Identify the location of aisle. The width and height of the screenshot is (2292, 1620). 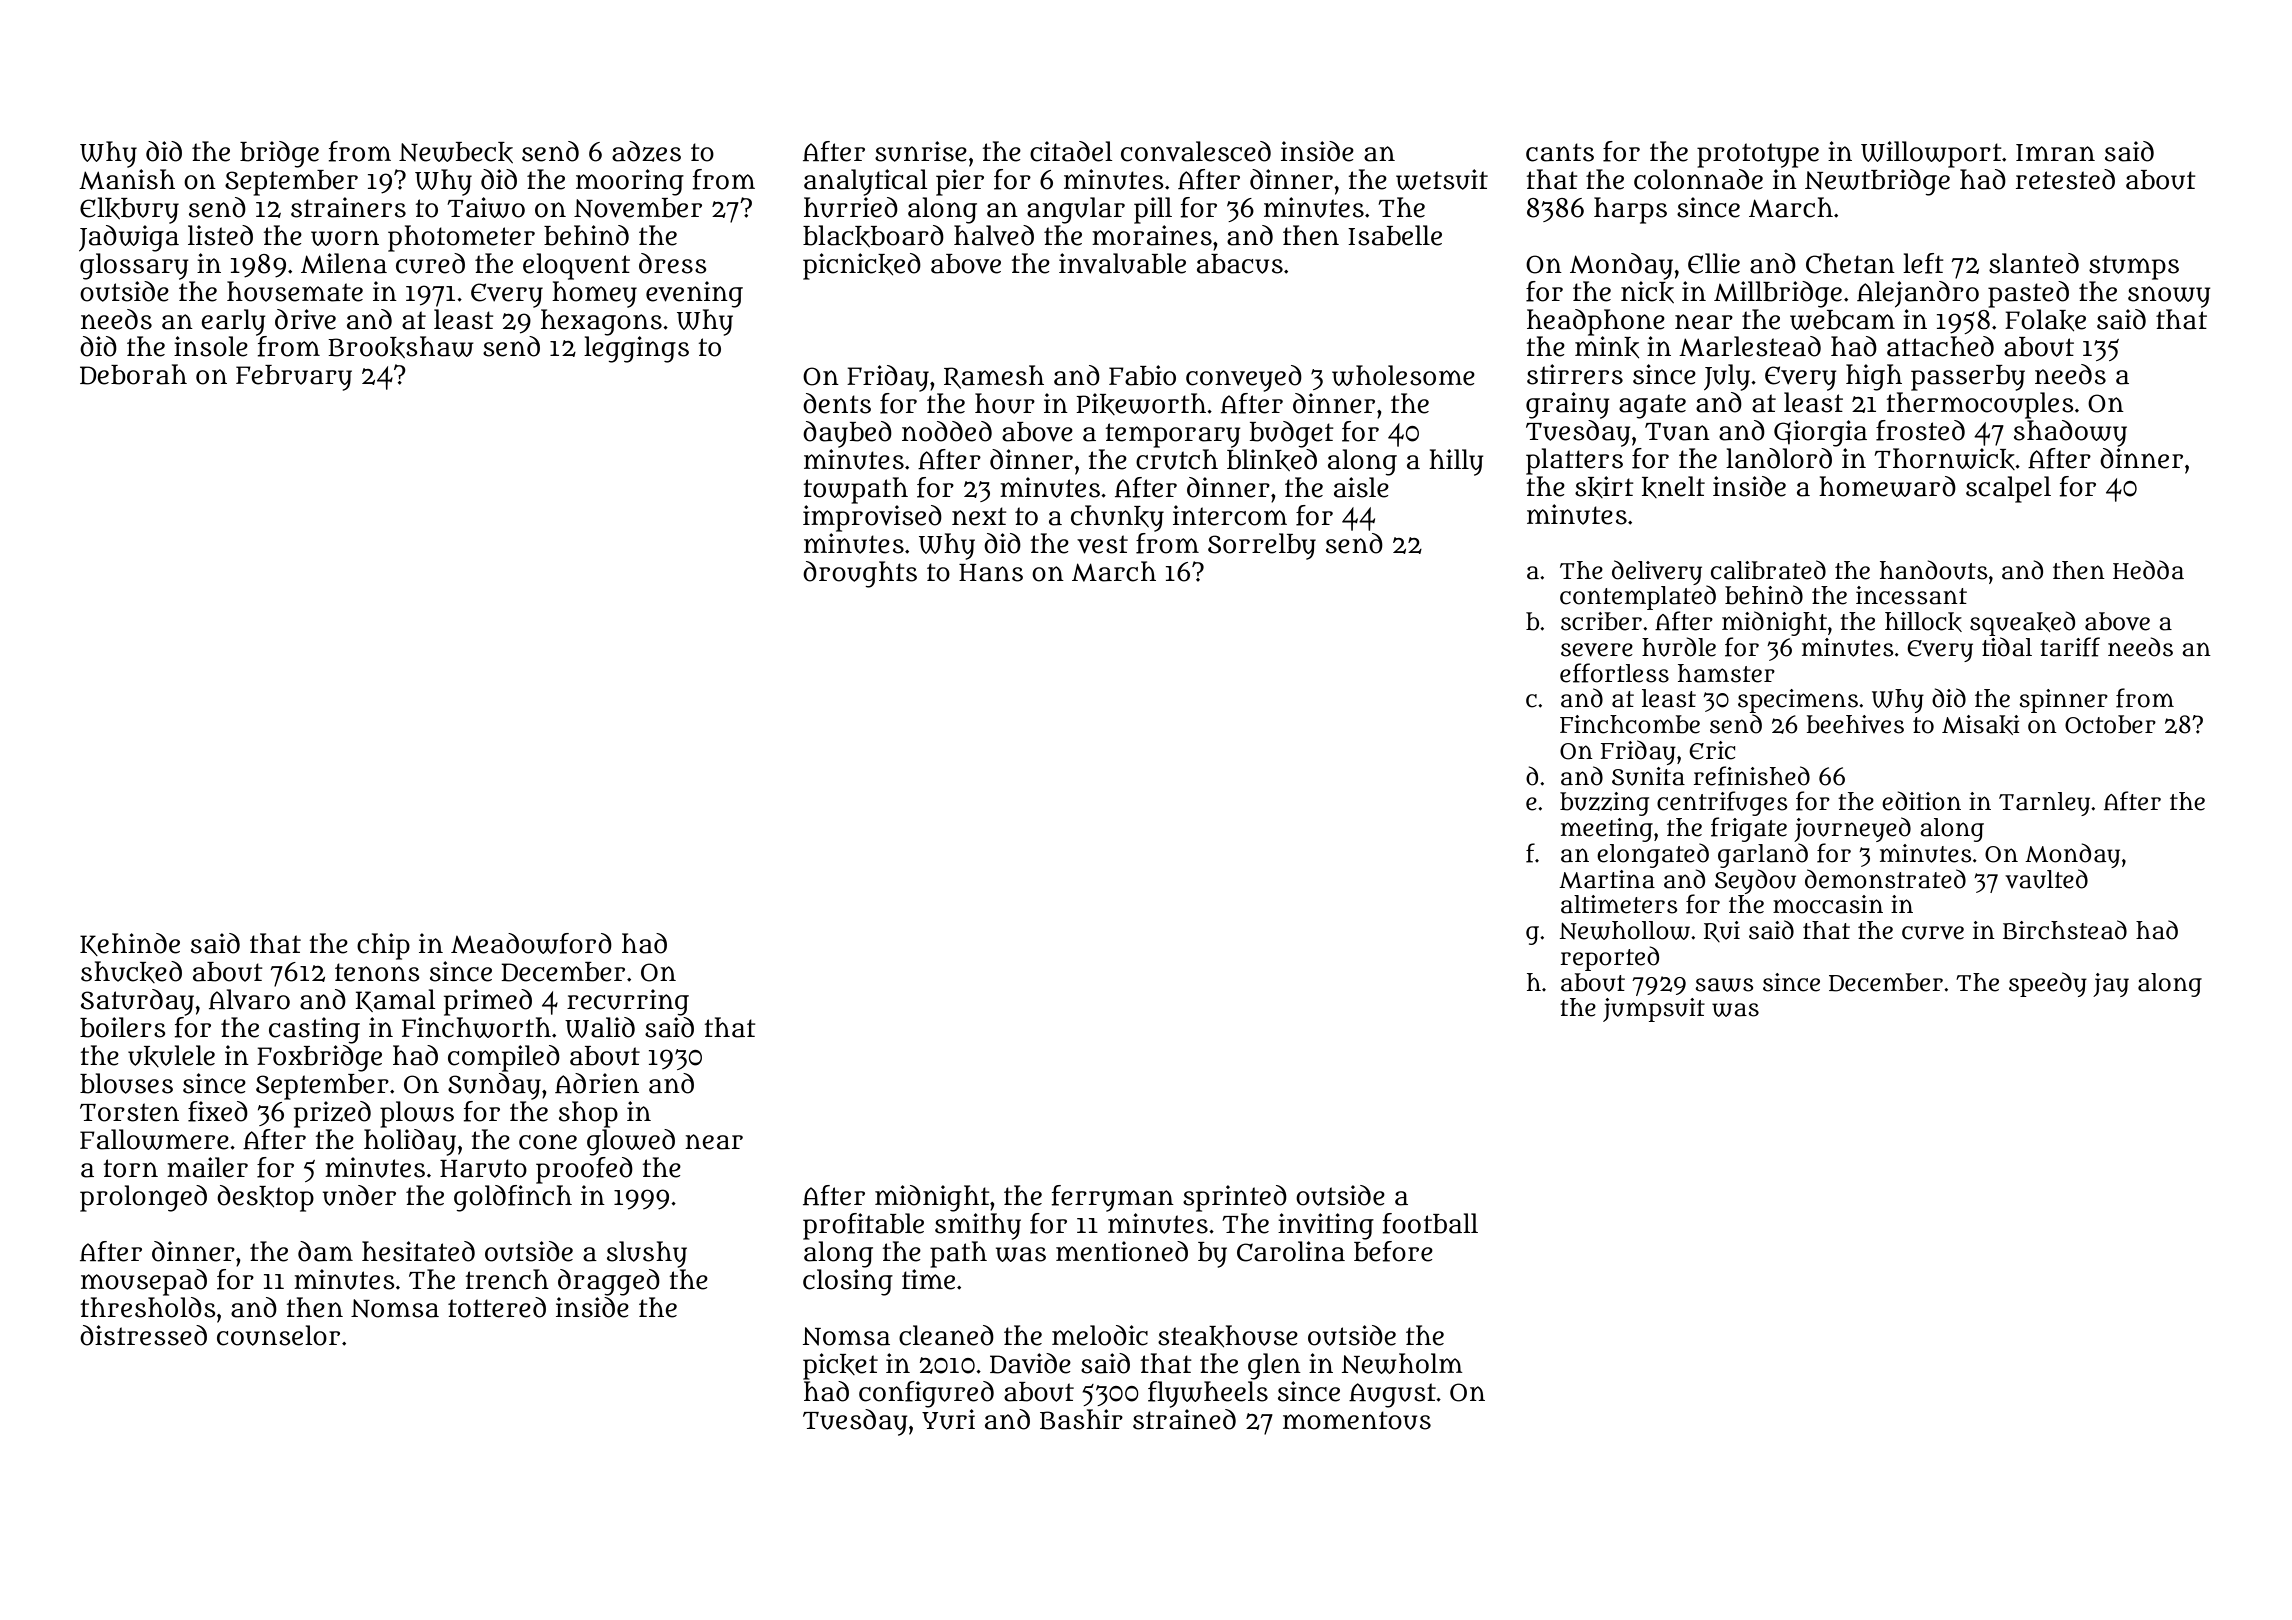
(1361, 487).
